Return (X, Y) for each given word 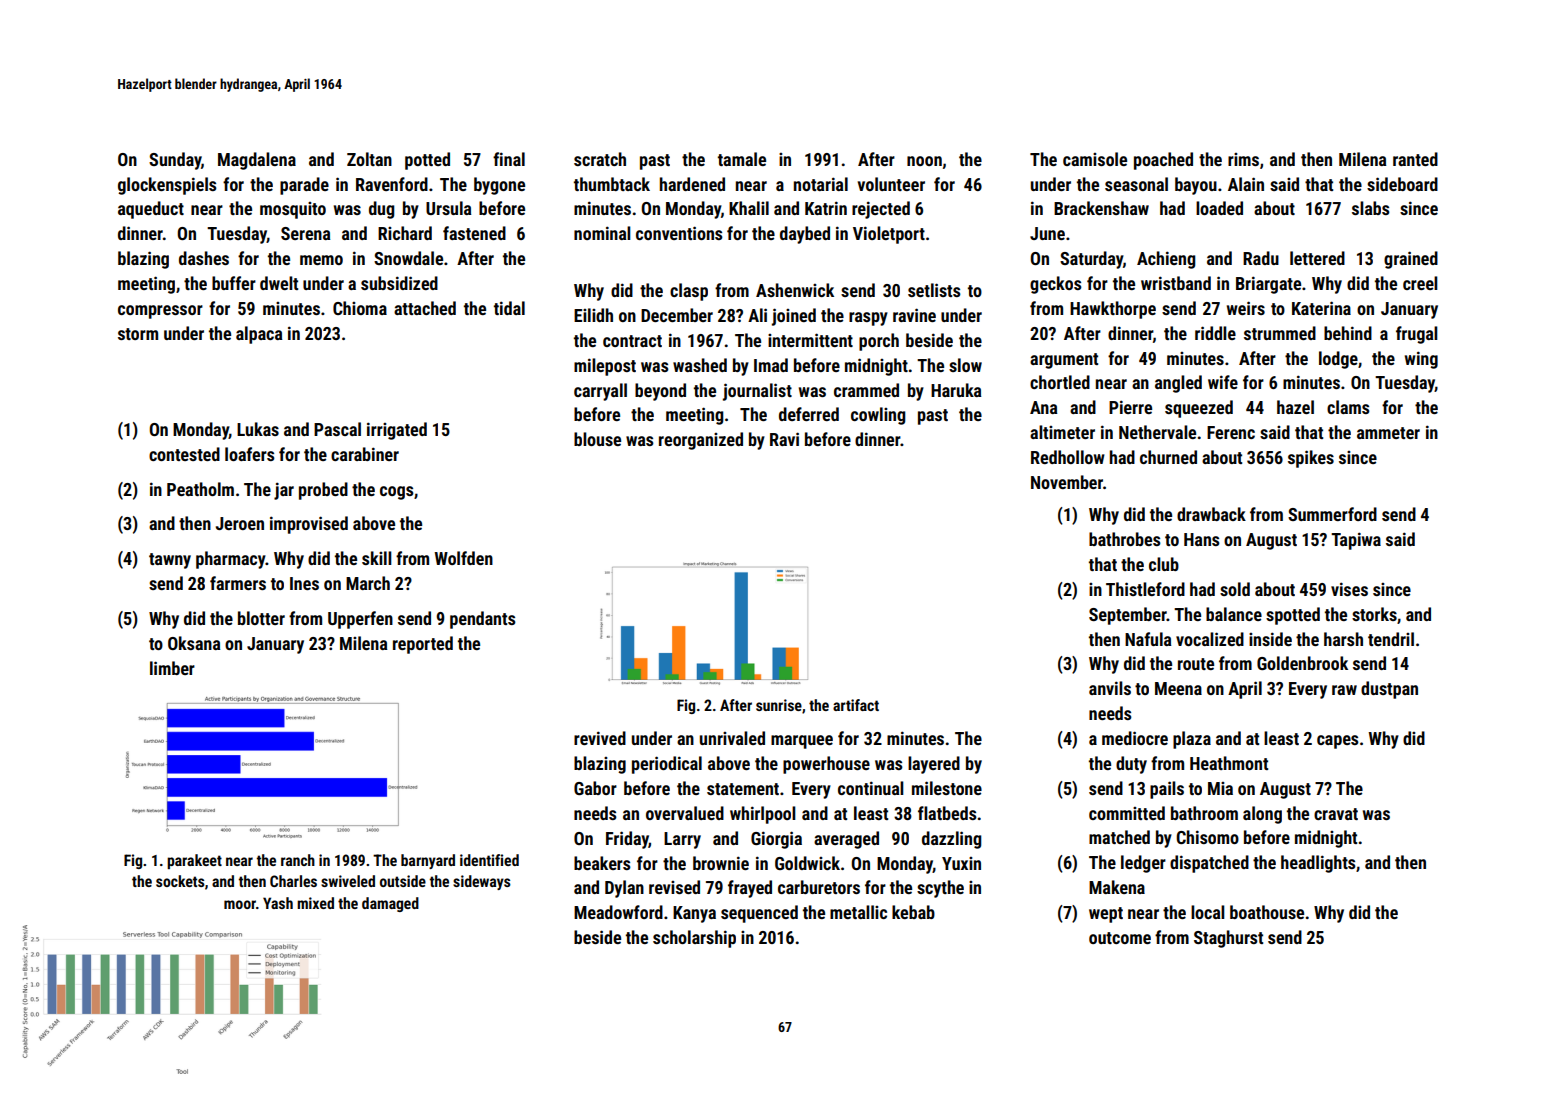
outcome (1120, 938)
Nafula (1148, 639)
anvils (1110, 688)
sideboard (1402, 184)
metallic (858, 912)
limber (172, 668)
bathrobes (1125, 539)
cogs (397, 493)
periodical (667, 765)
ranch (298, 860)
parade (304, 186)
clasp (689, 292)
